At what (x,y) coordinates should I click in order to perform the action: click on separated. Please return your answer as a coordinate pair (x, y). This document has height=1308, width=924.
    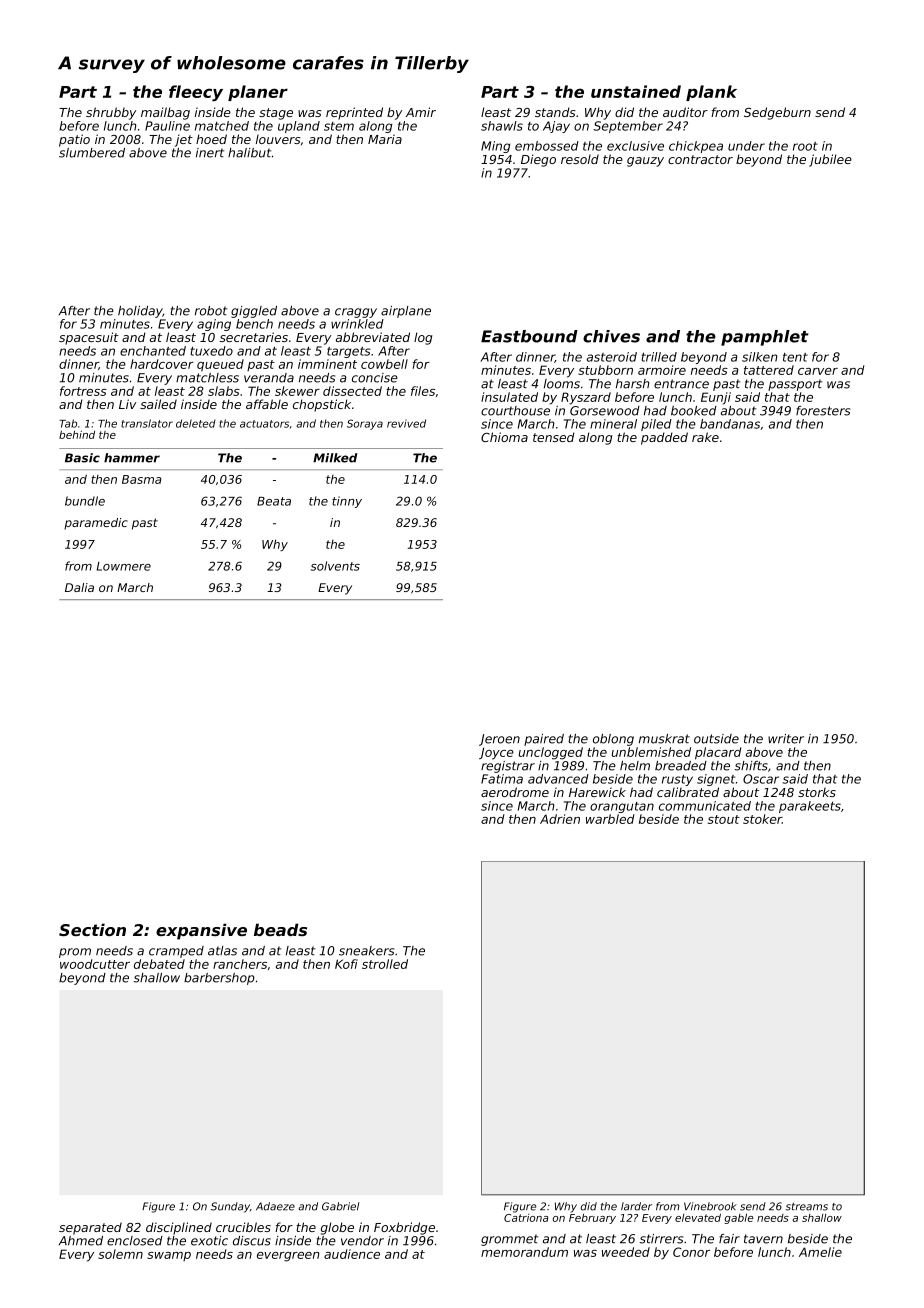
    Looking at the image, I should click on (90, 1228).
